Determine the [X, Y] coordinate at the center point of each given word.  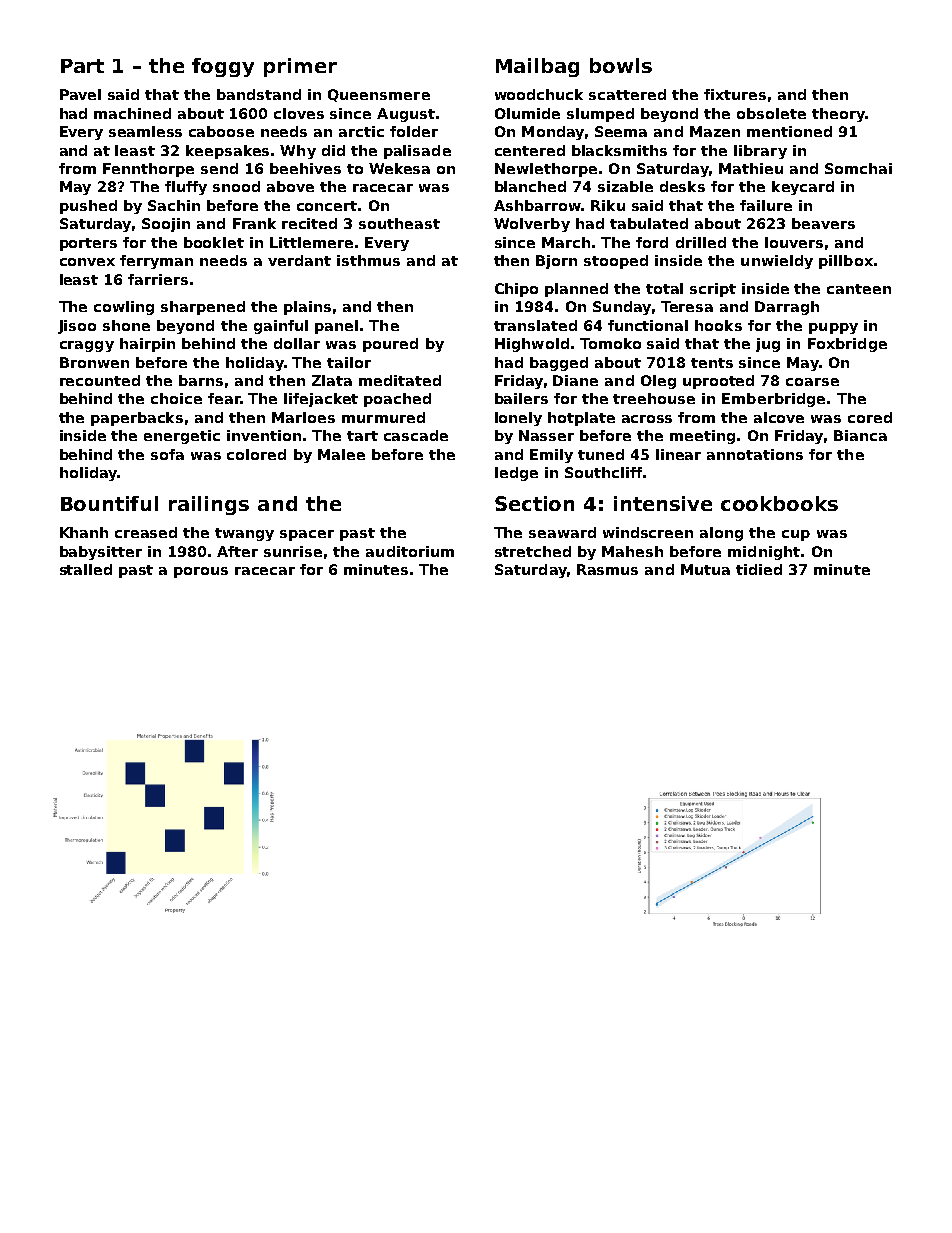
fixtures [735, 94]
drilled [701, 242]
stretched [533, 551]
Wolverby [532, 225]
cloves [299, 113]
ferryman [156, 262]
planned [576, 290]
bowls [621, 65]
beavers [823, 223]
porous [201, 572]
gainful [281, 327]
